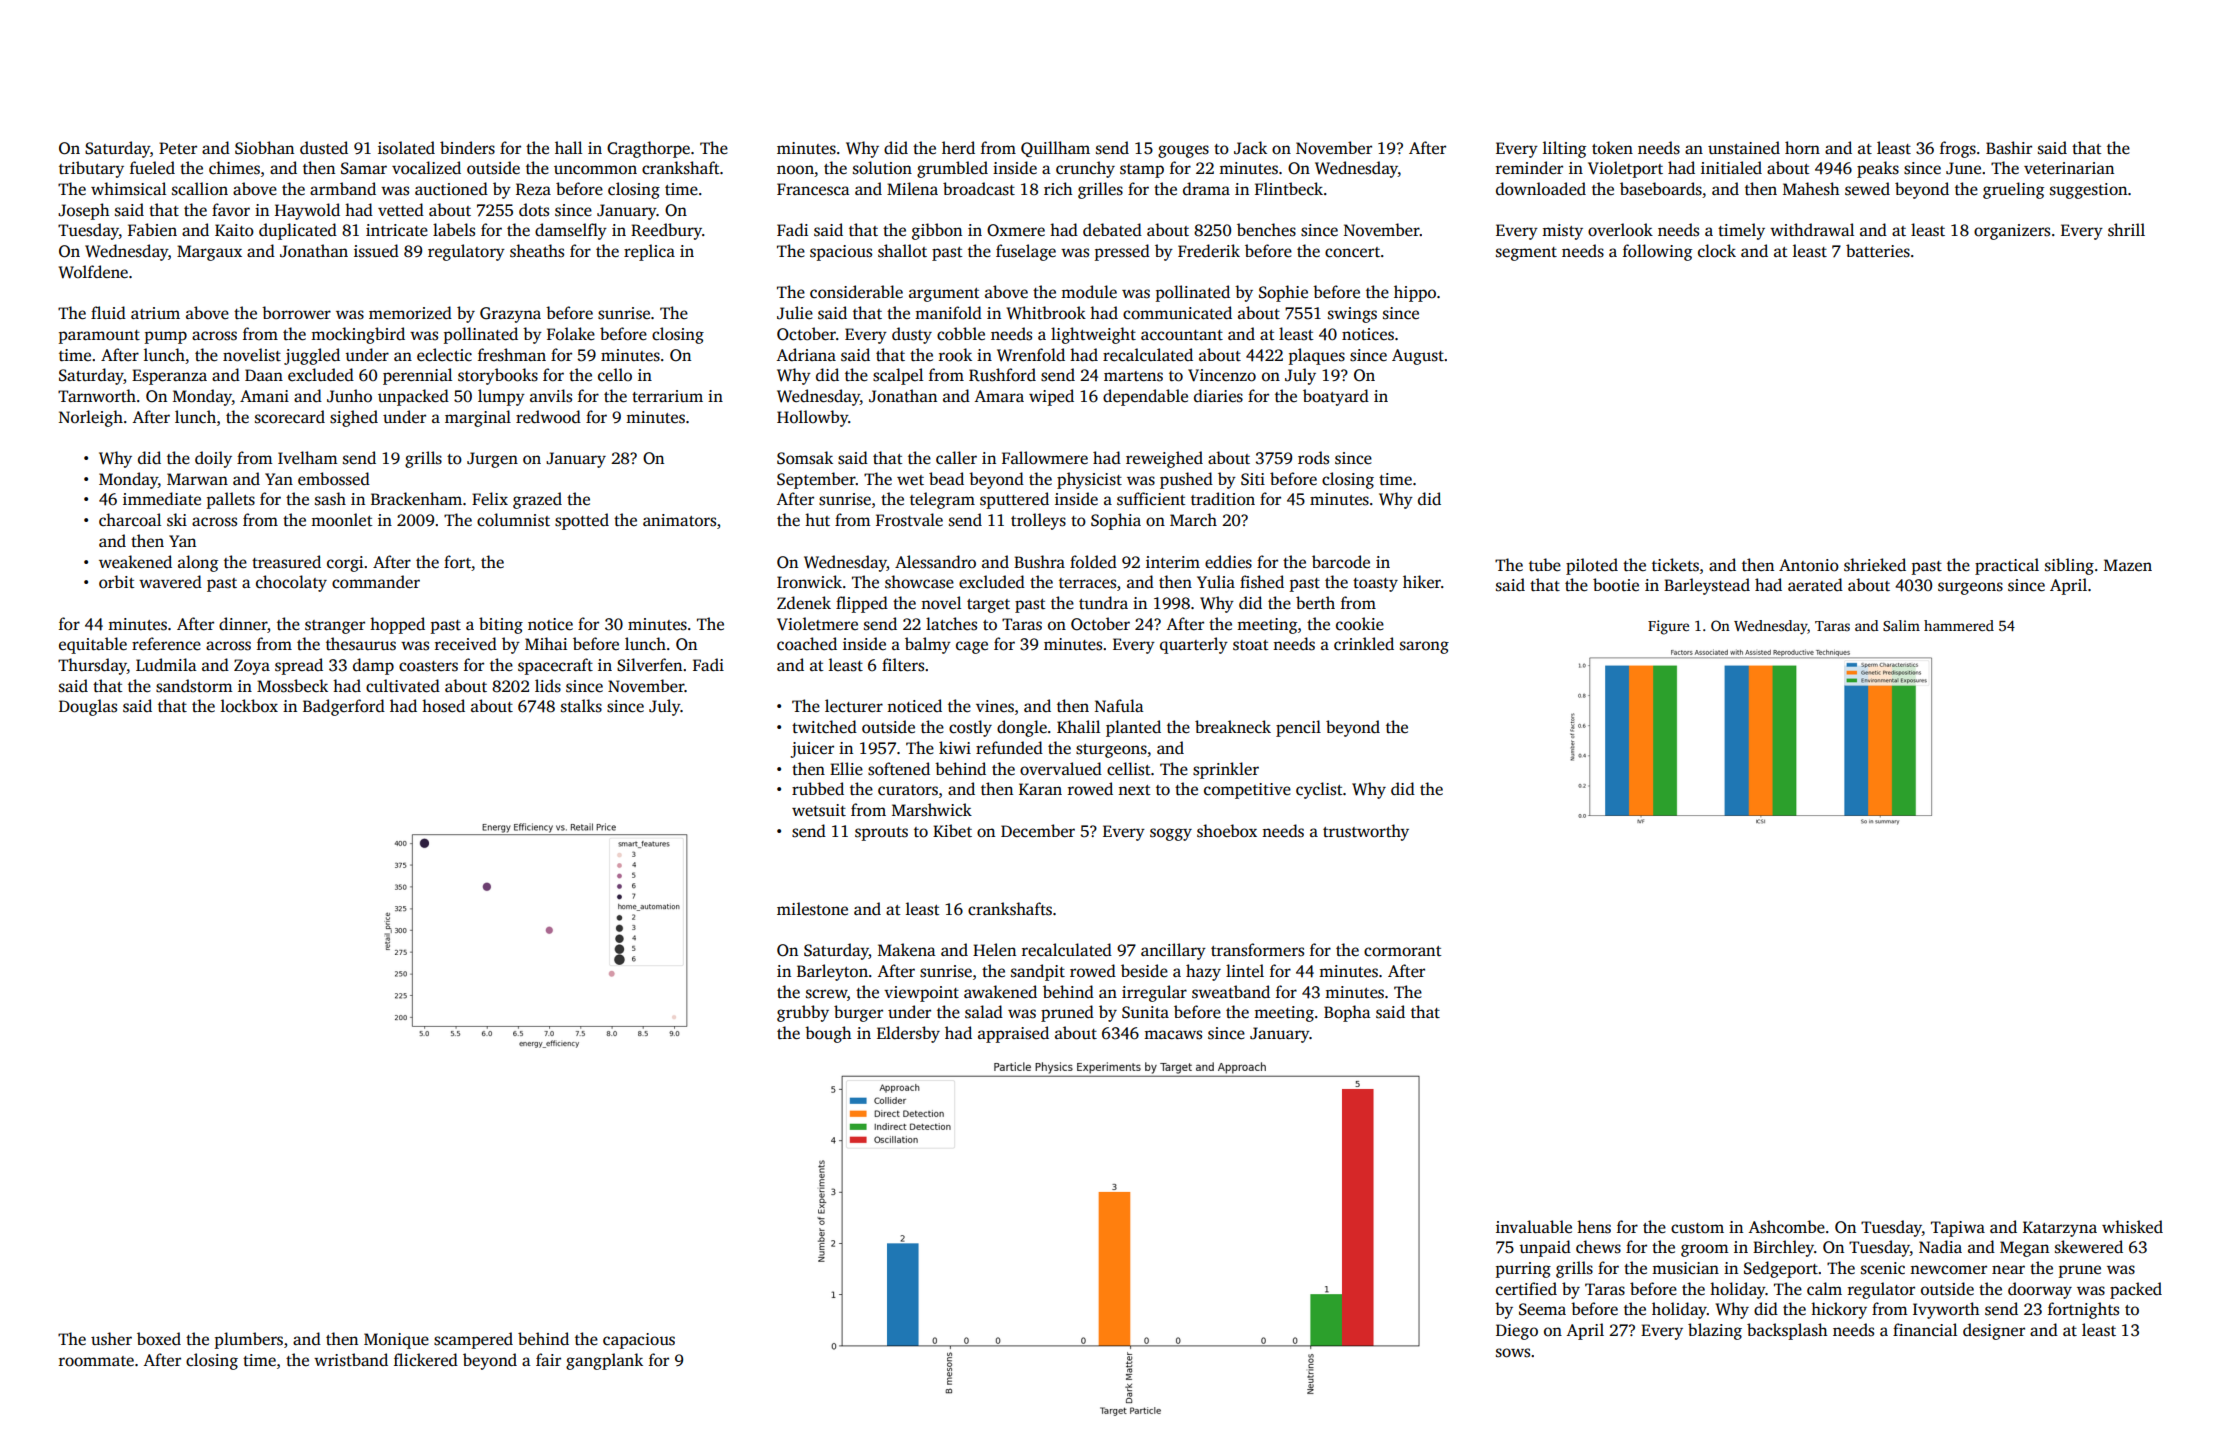  I want to click on Figure, so click(1668, 627).
